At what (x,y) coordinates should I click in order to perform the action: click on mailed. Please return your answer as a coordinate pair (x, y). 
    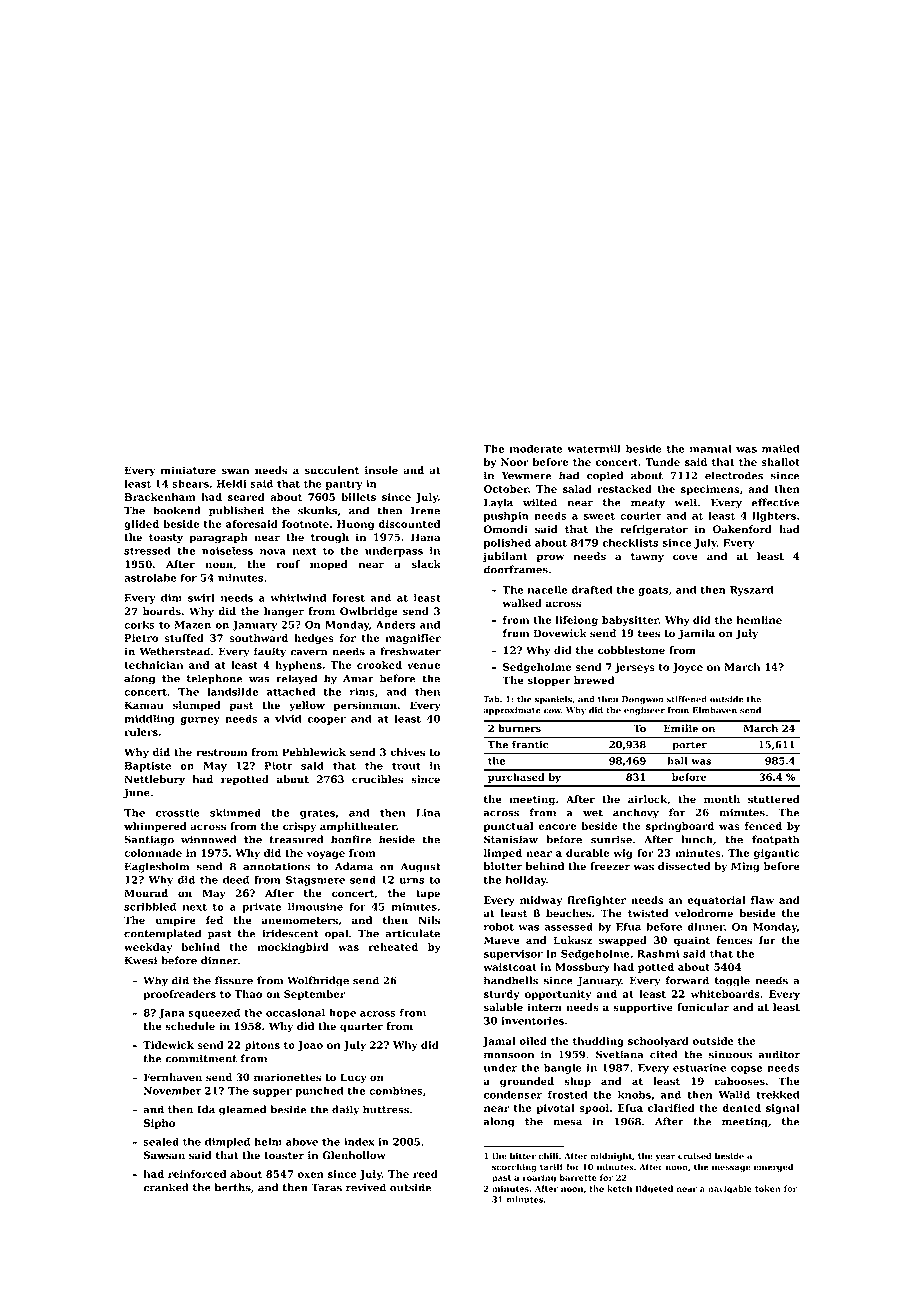
    Looking at the image, I should click on (781, 448).
